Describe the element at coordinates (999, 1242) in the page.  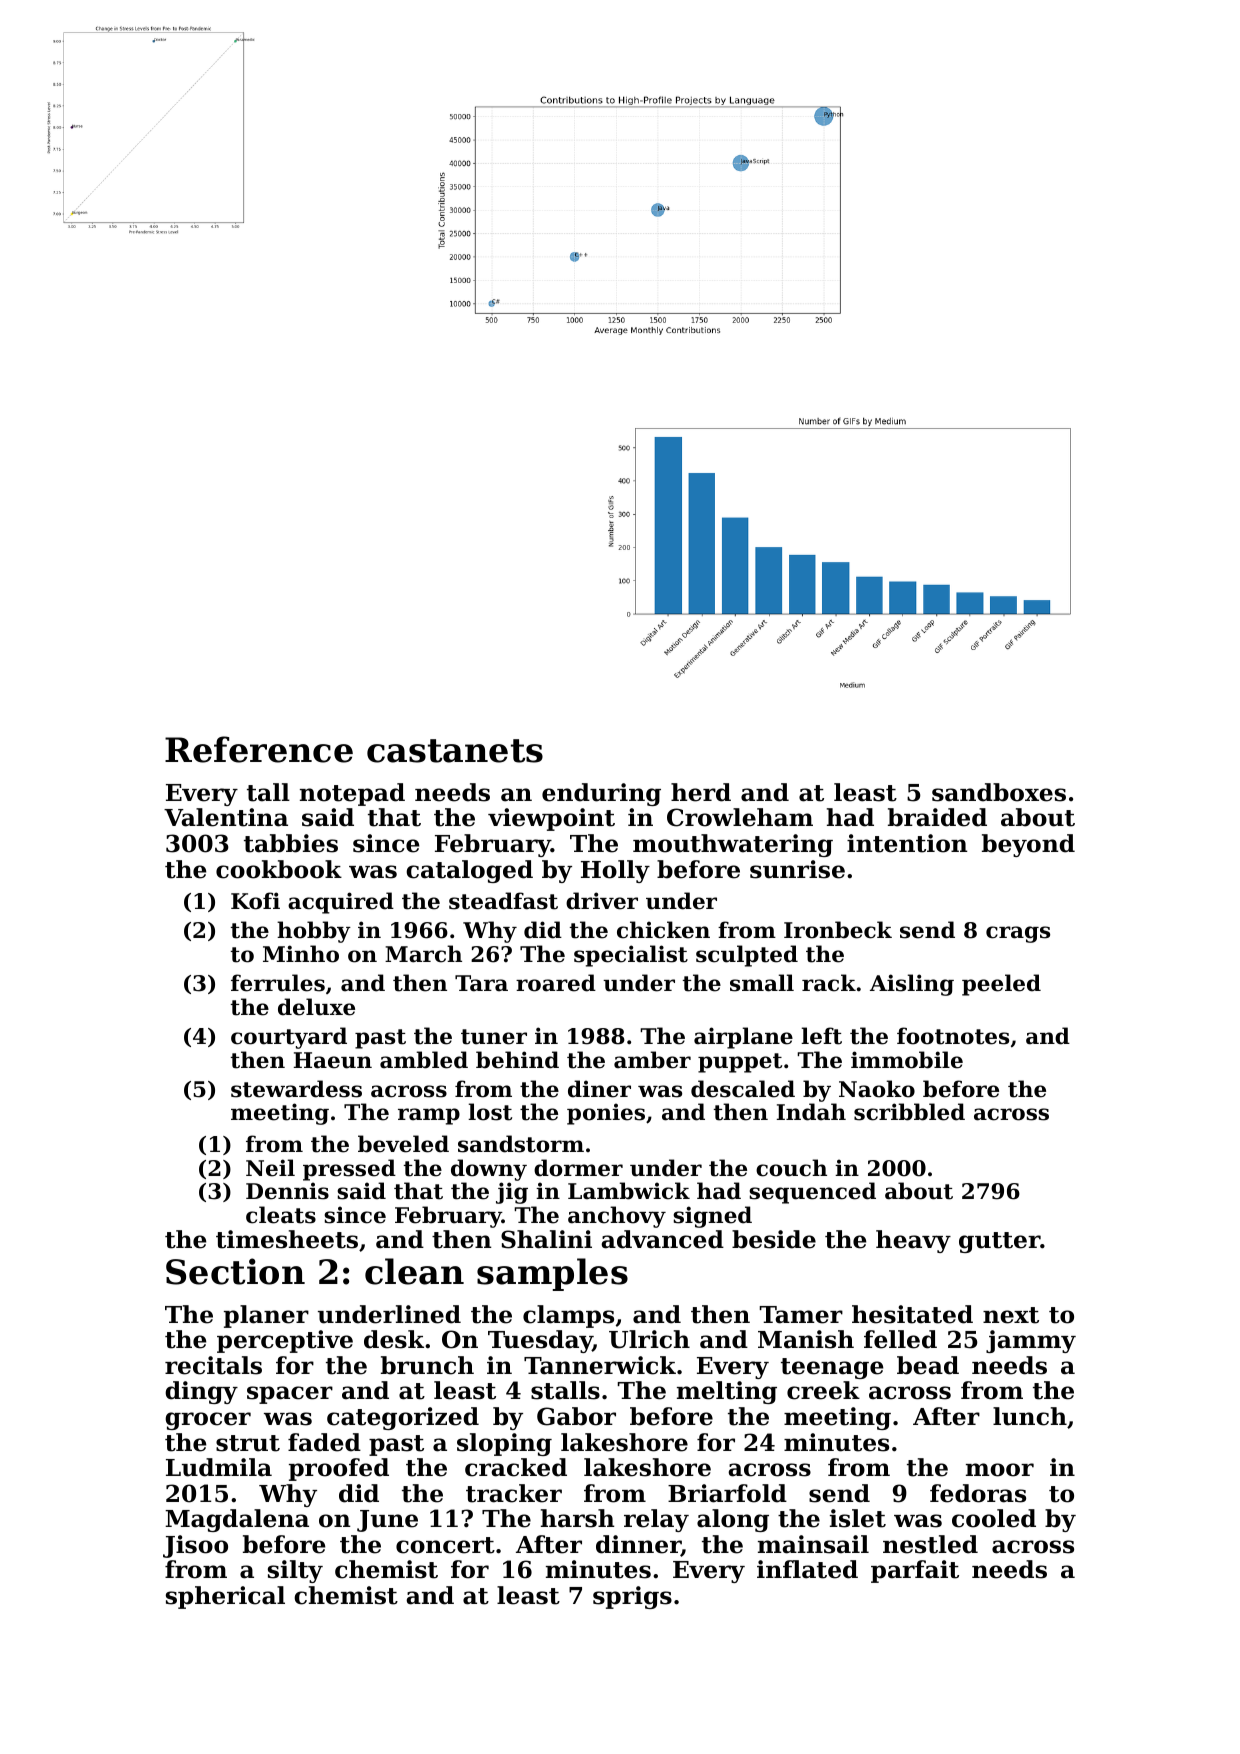
I see `gutter` at that location.
